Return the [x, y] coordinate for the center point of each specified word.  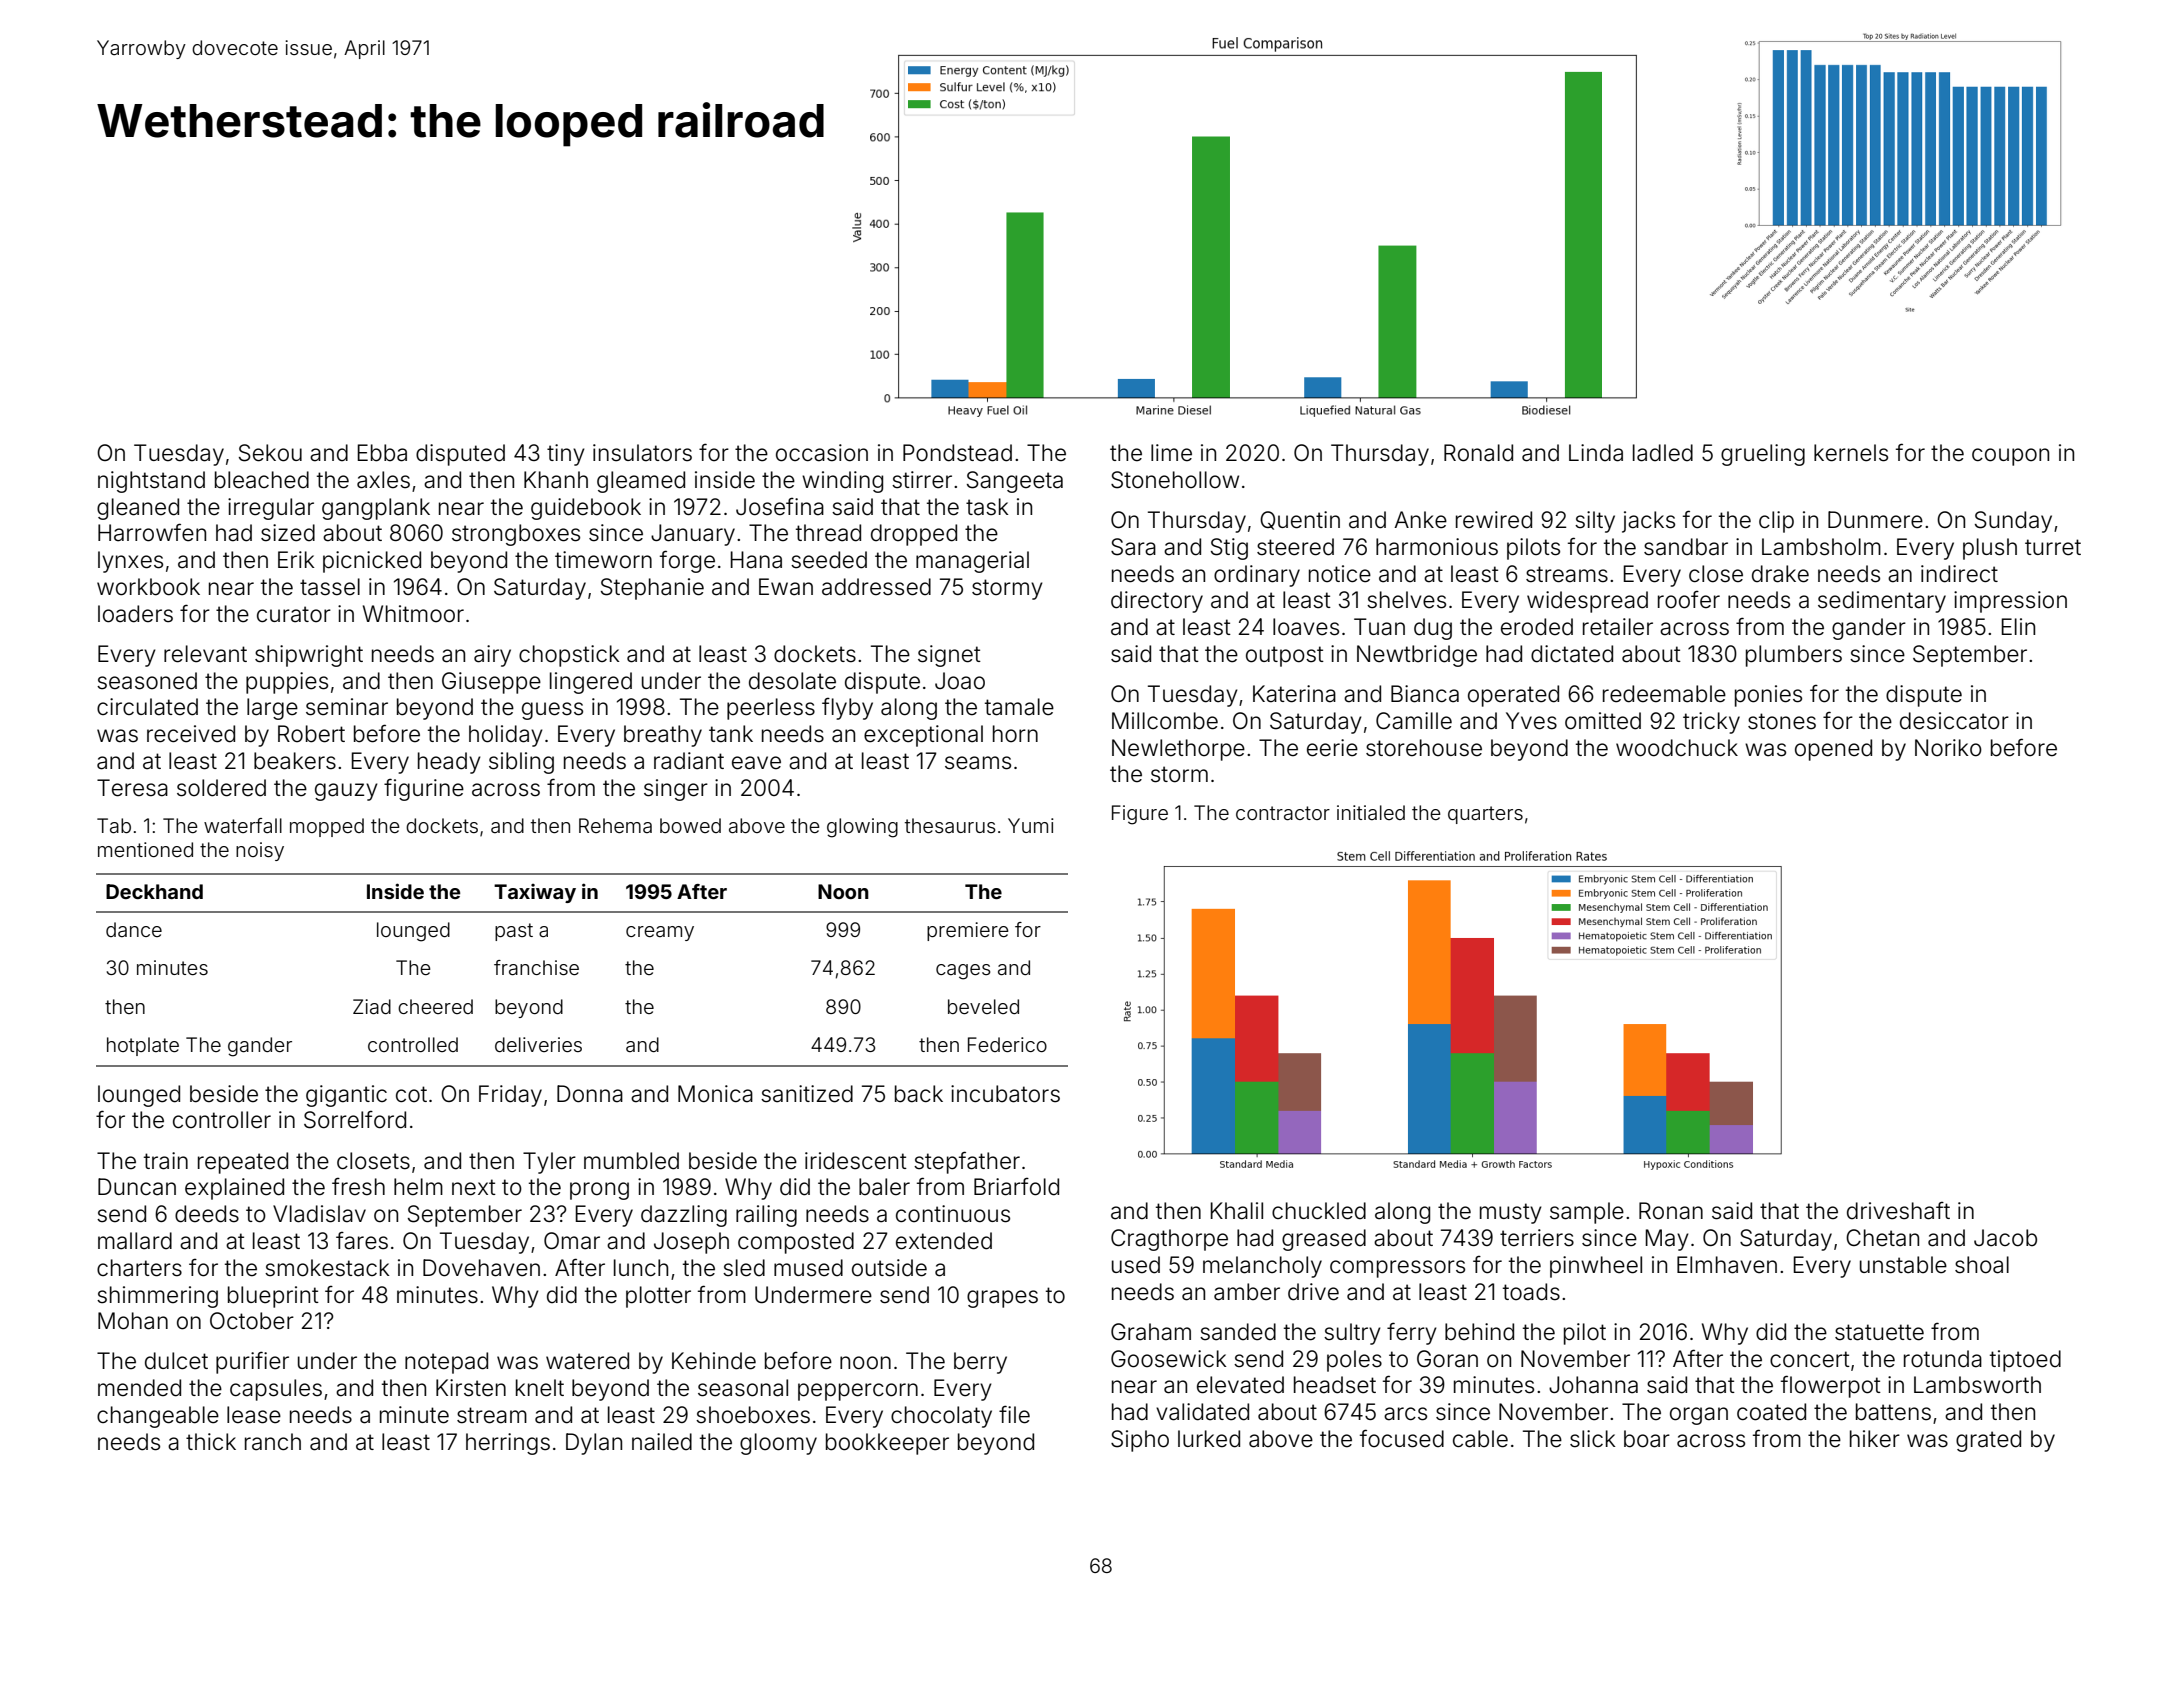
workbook [148, 587]
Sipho [1140, 1441]
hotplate [143, 1046]
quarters [1485, 815]
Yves [1531, 721]
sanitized [807, 1094]
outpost [1285, 656]
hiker [1875, 1439]
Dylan [594, 1444]
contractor [1283, 813]
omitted [1603, 721]
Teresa [132, 788]
